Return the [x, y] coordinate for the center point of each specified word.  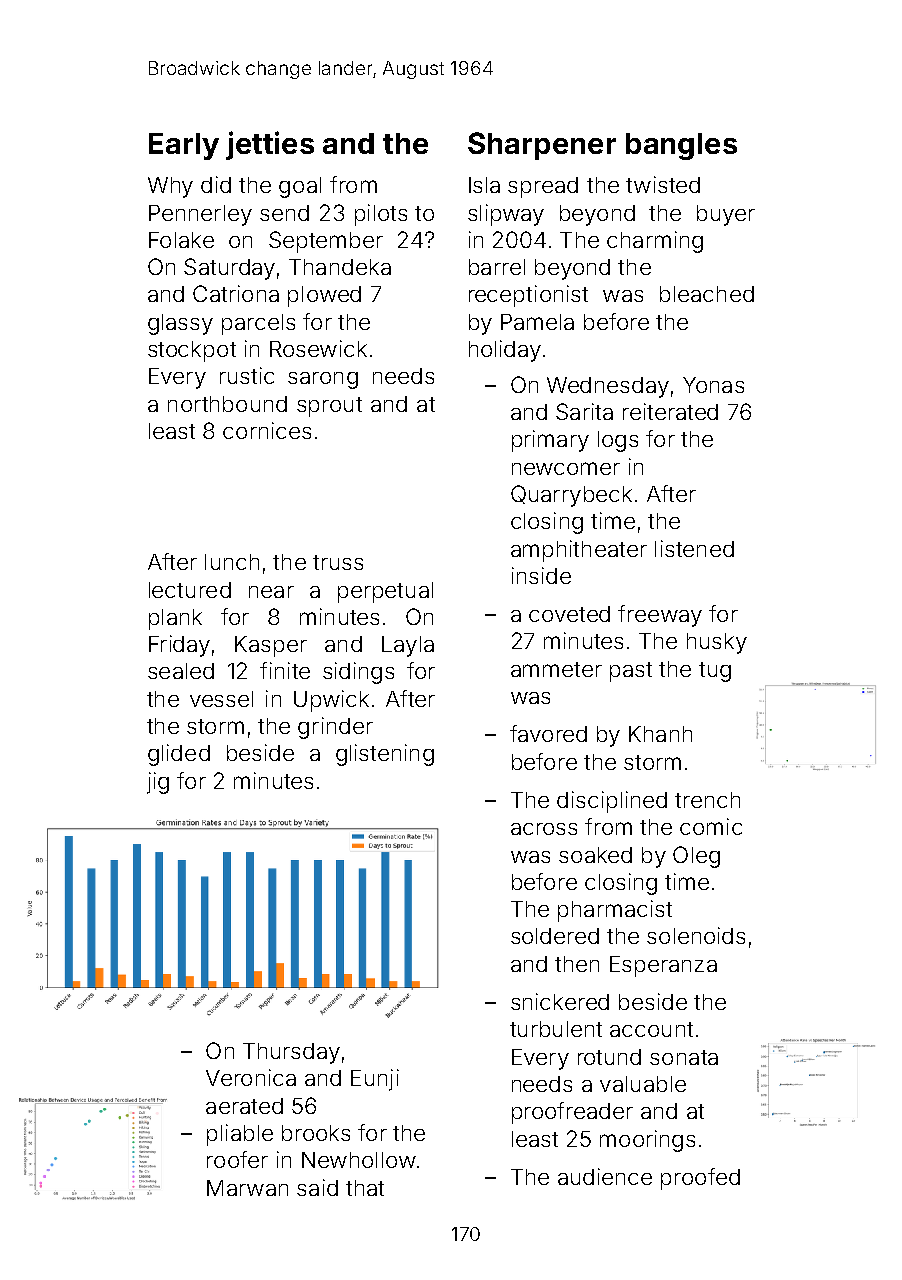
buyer [726, 215]
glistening [385, 755]
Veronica [251, 1077]
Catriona [236, 293]
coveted [569, 614]
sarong [323, 380]
